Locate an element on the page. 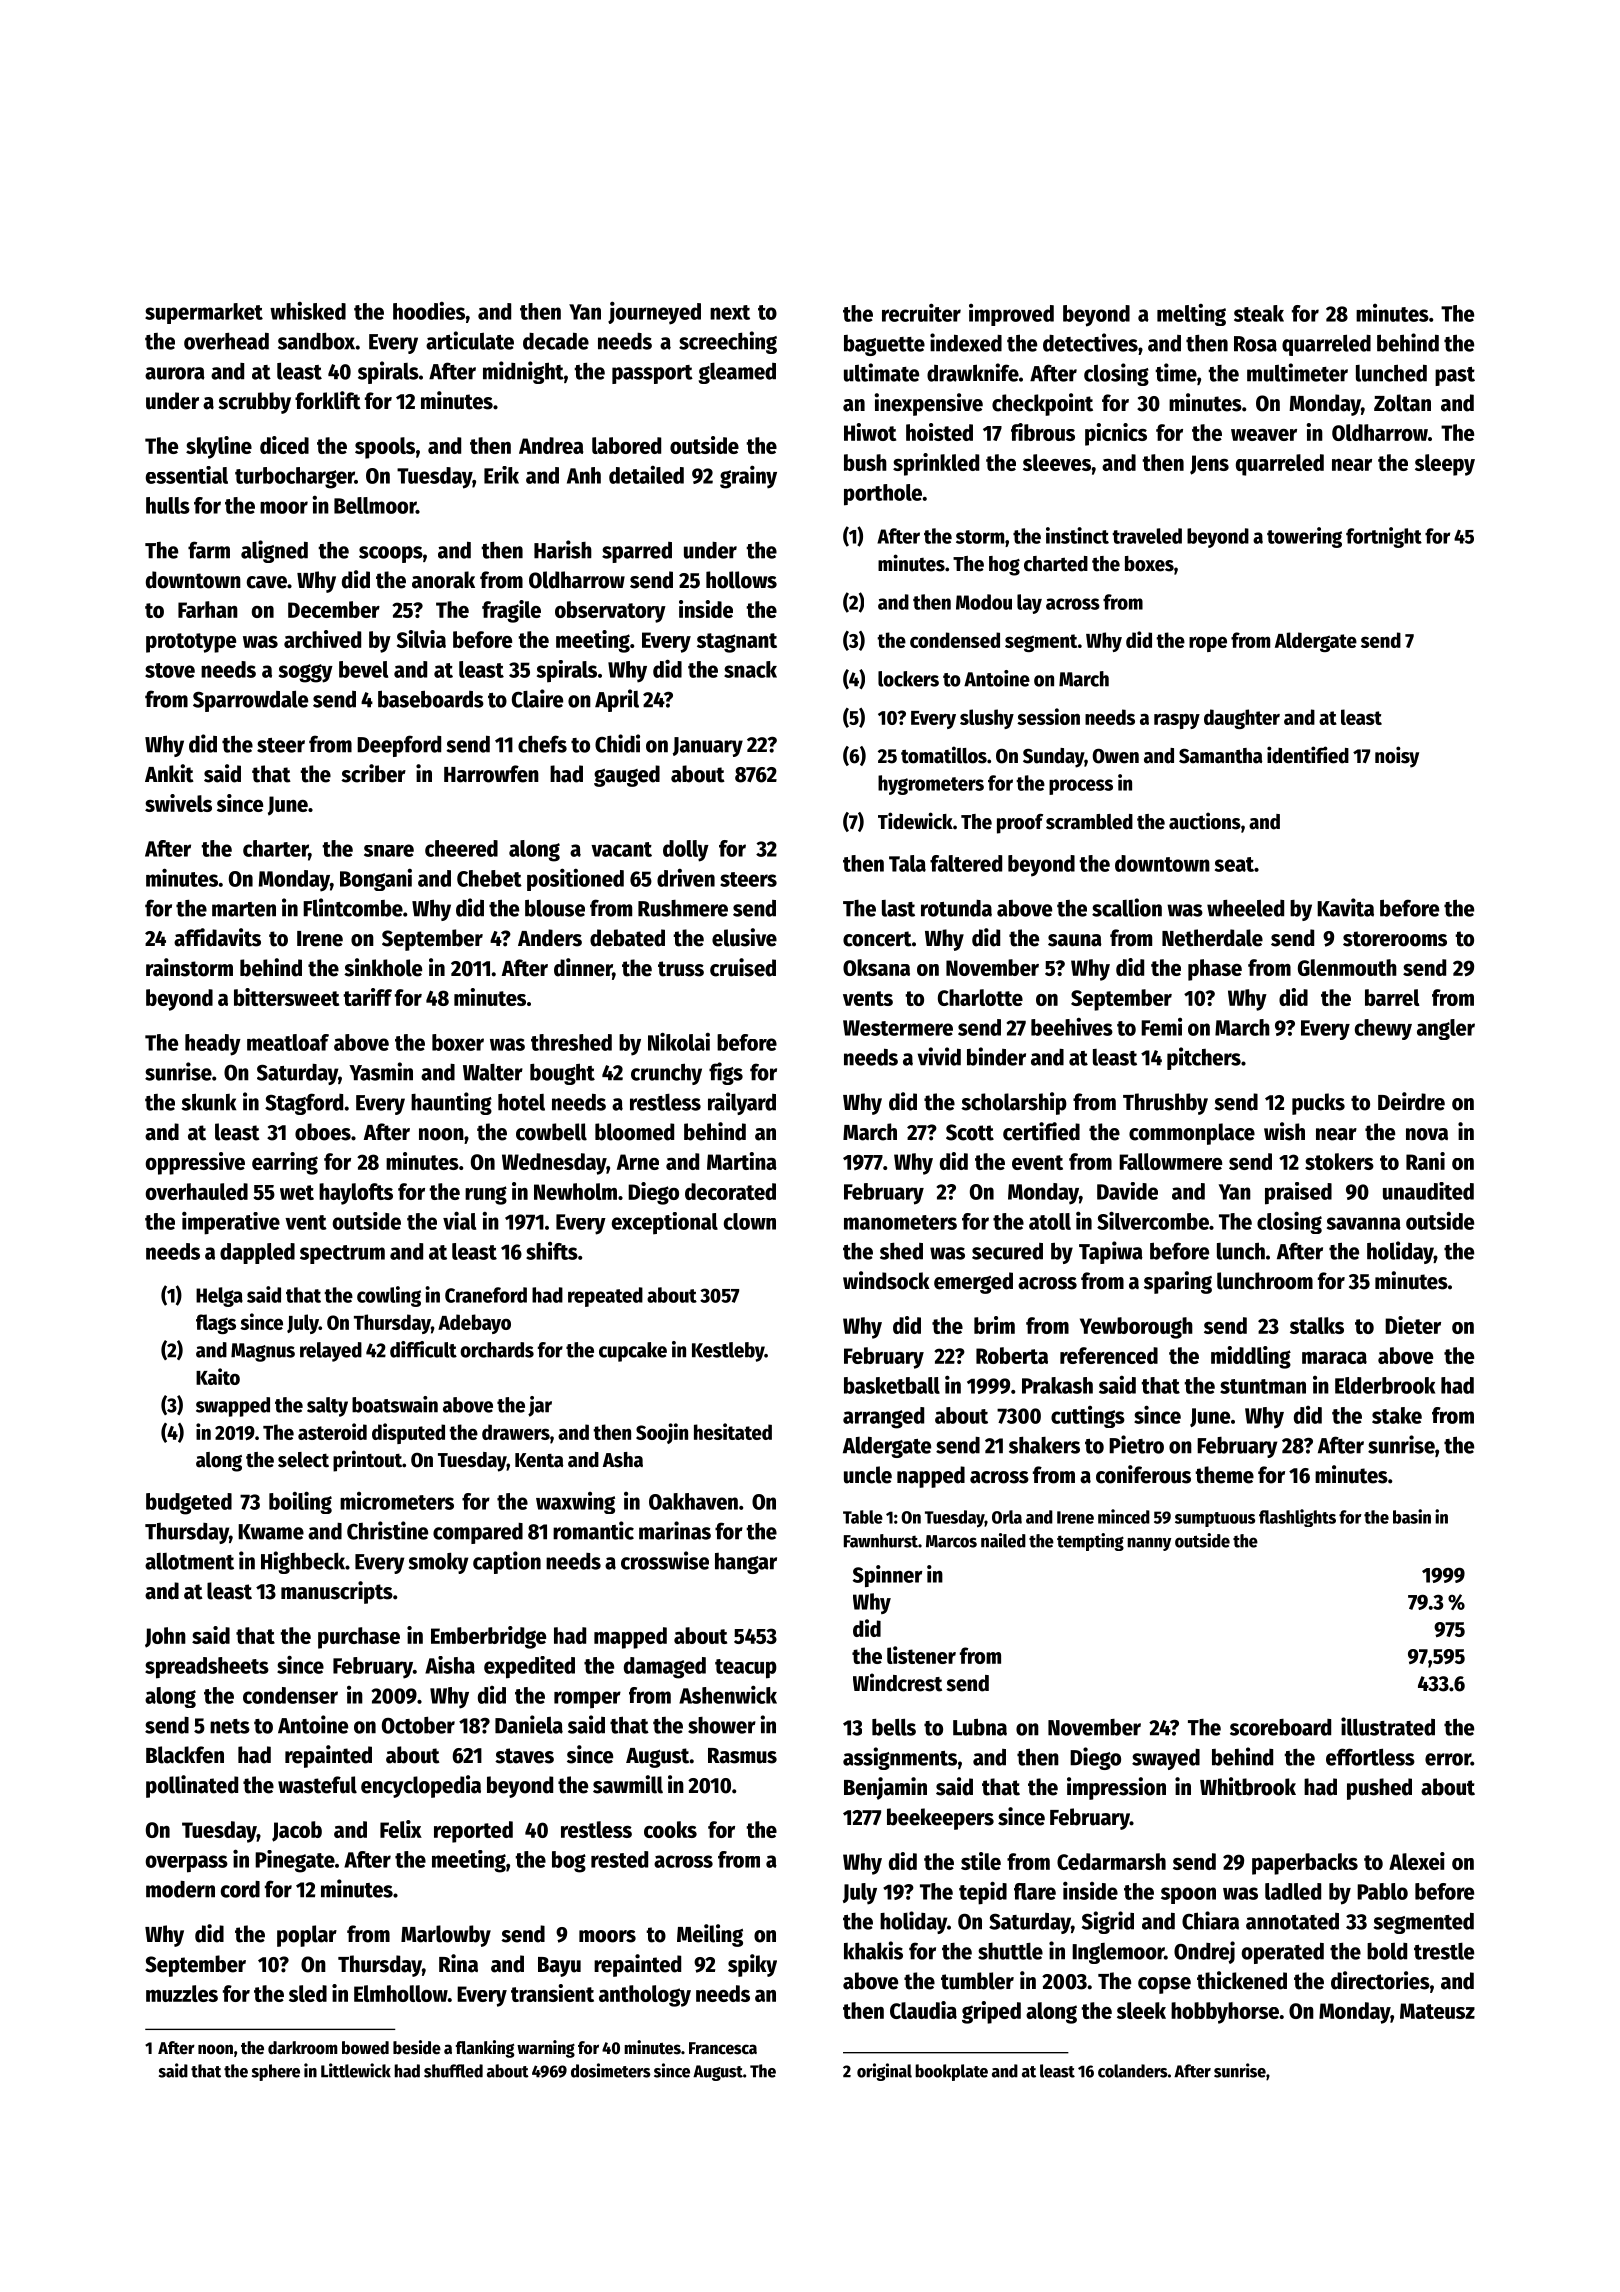 This document has width=1620, height=2292. Felix is located at coordinates (401, 1829).
